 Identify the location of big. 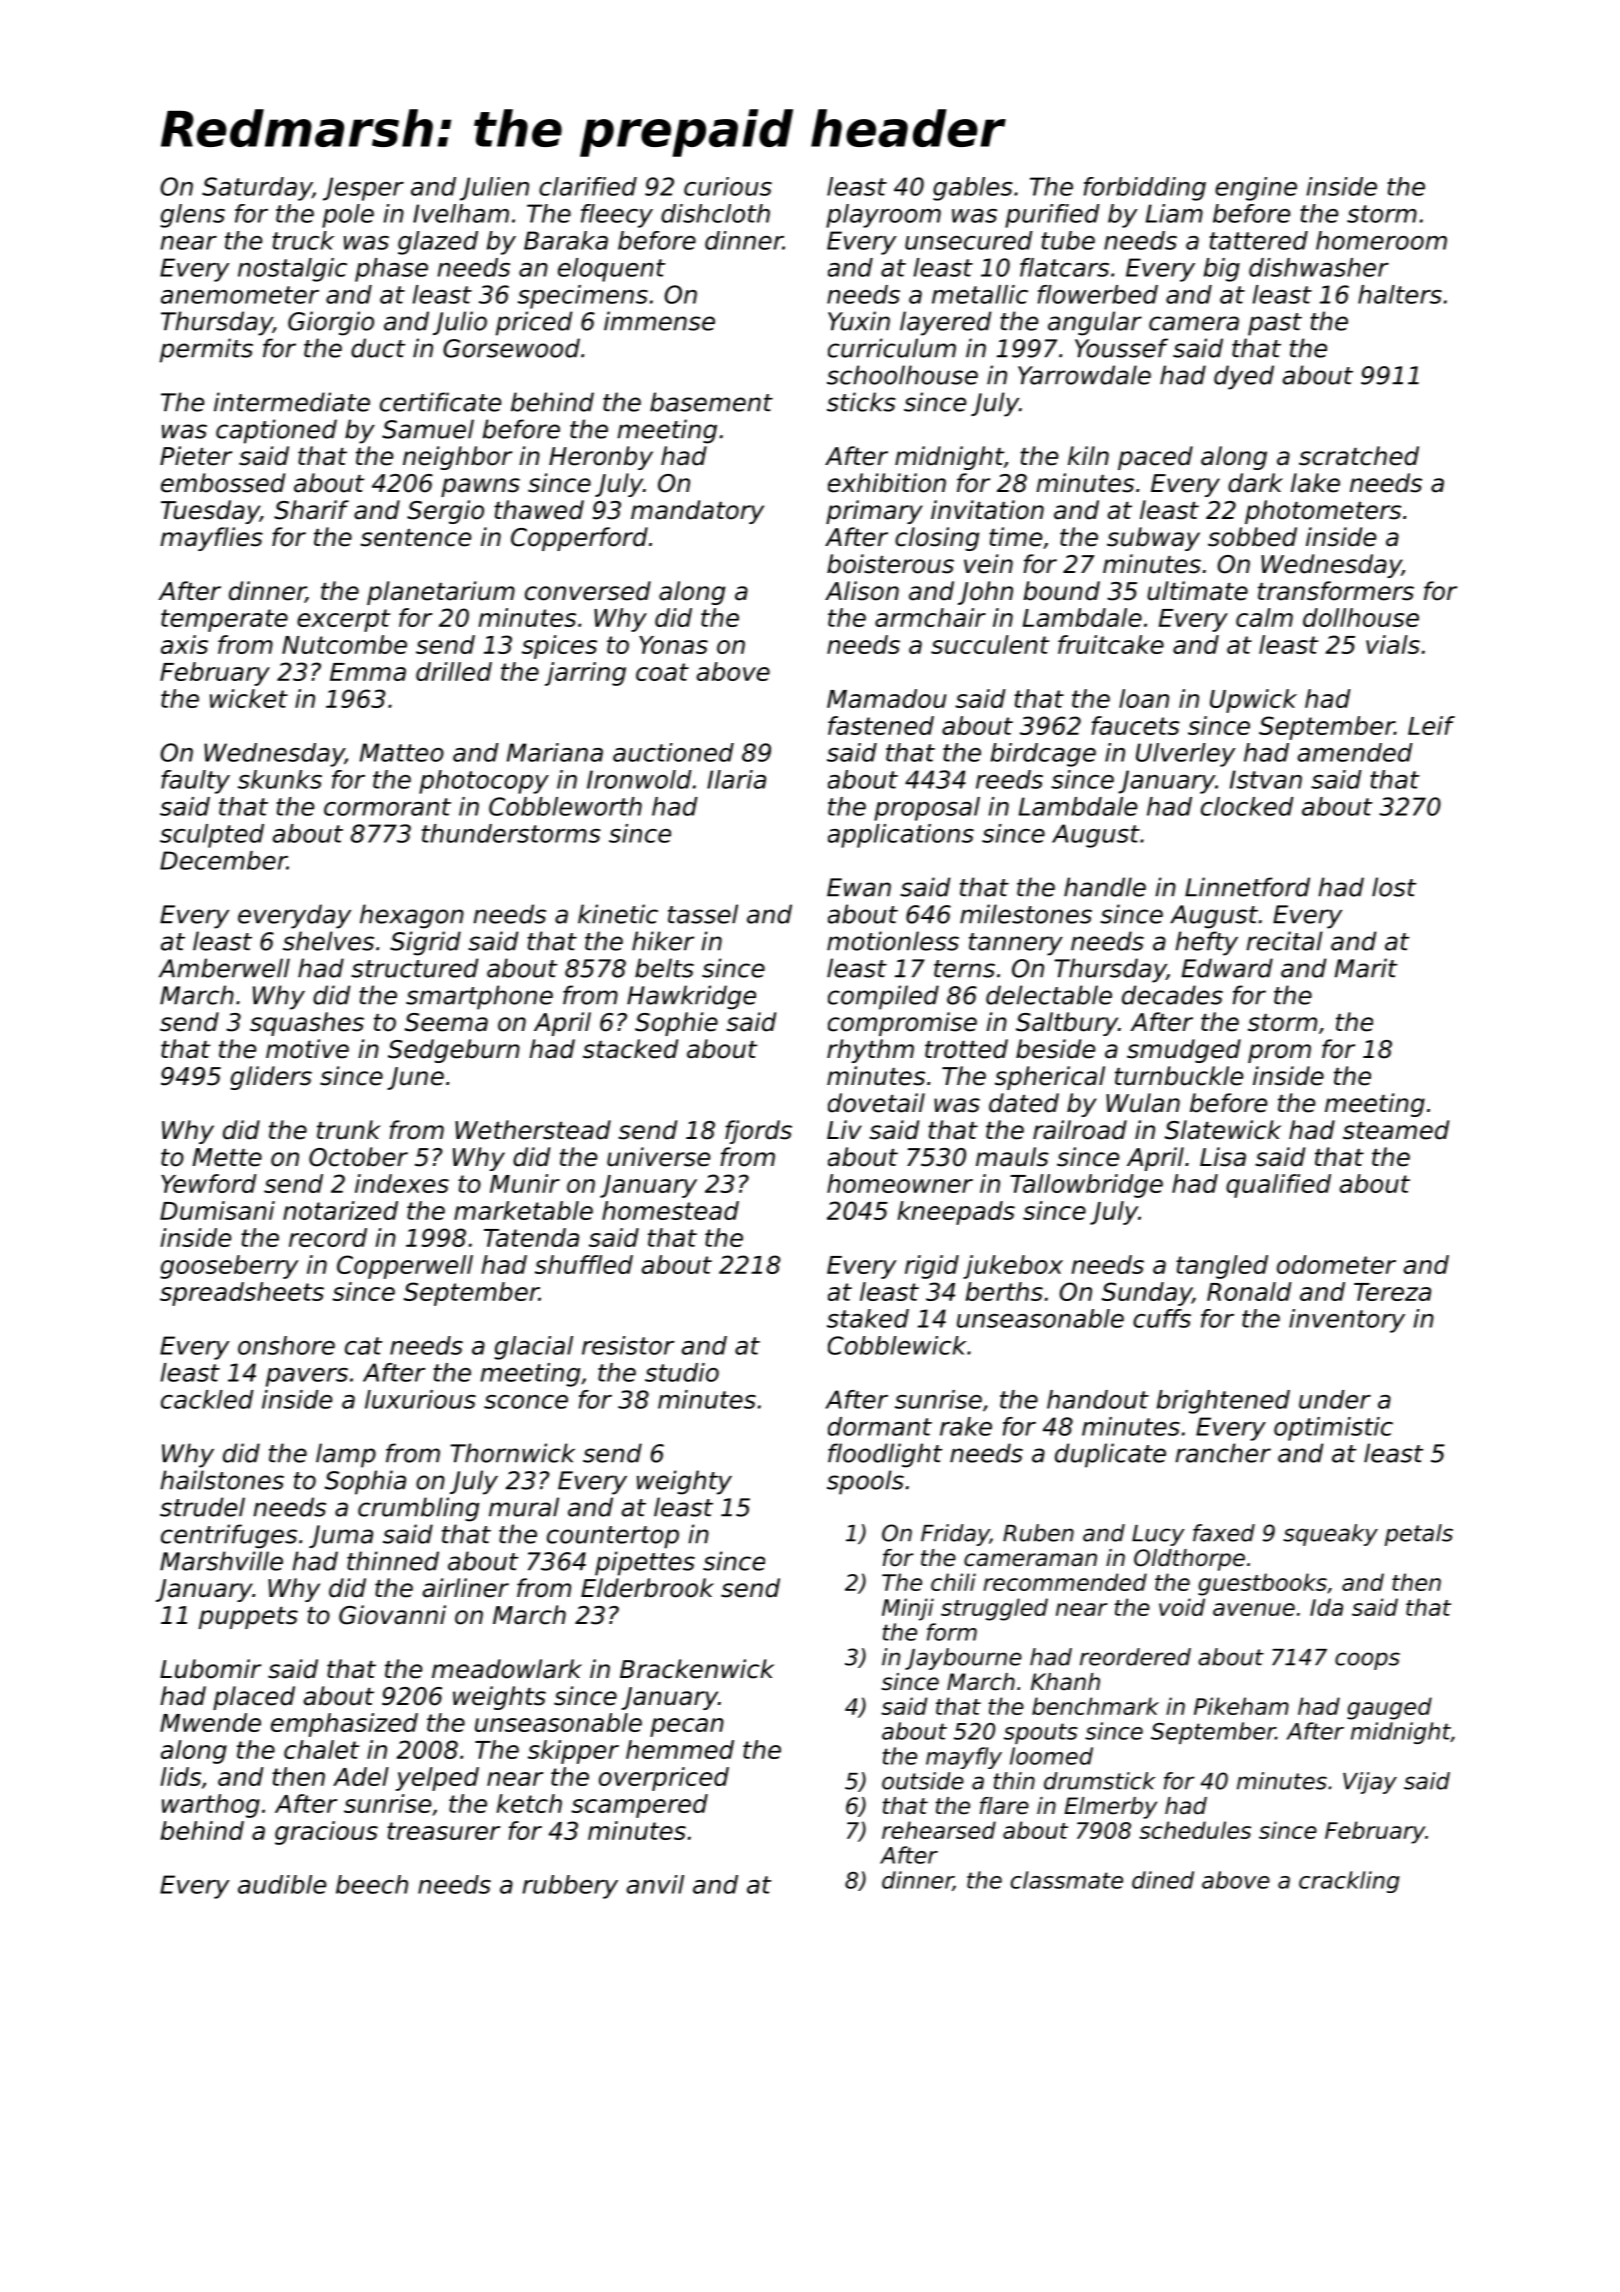
(1222, 270).
